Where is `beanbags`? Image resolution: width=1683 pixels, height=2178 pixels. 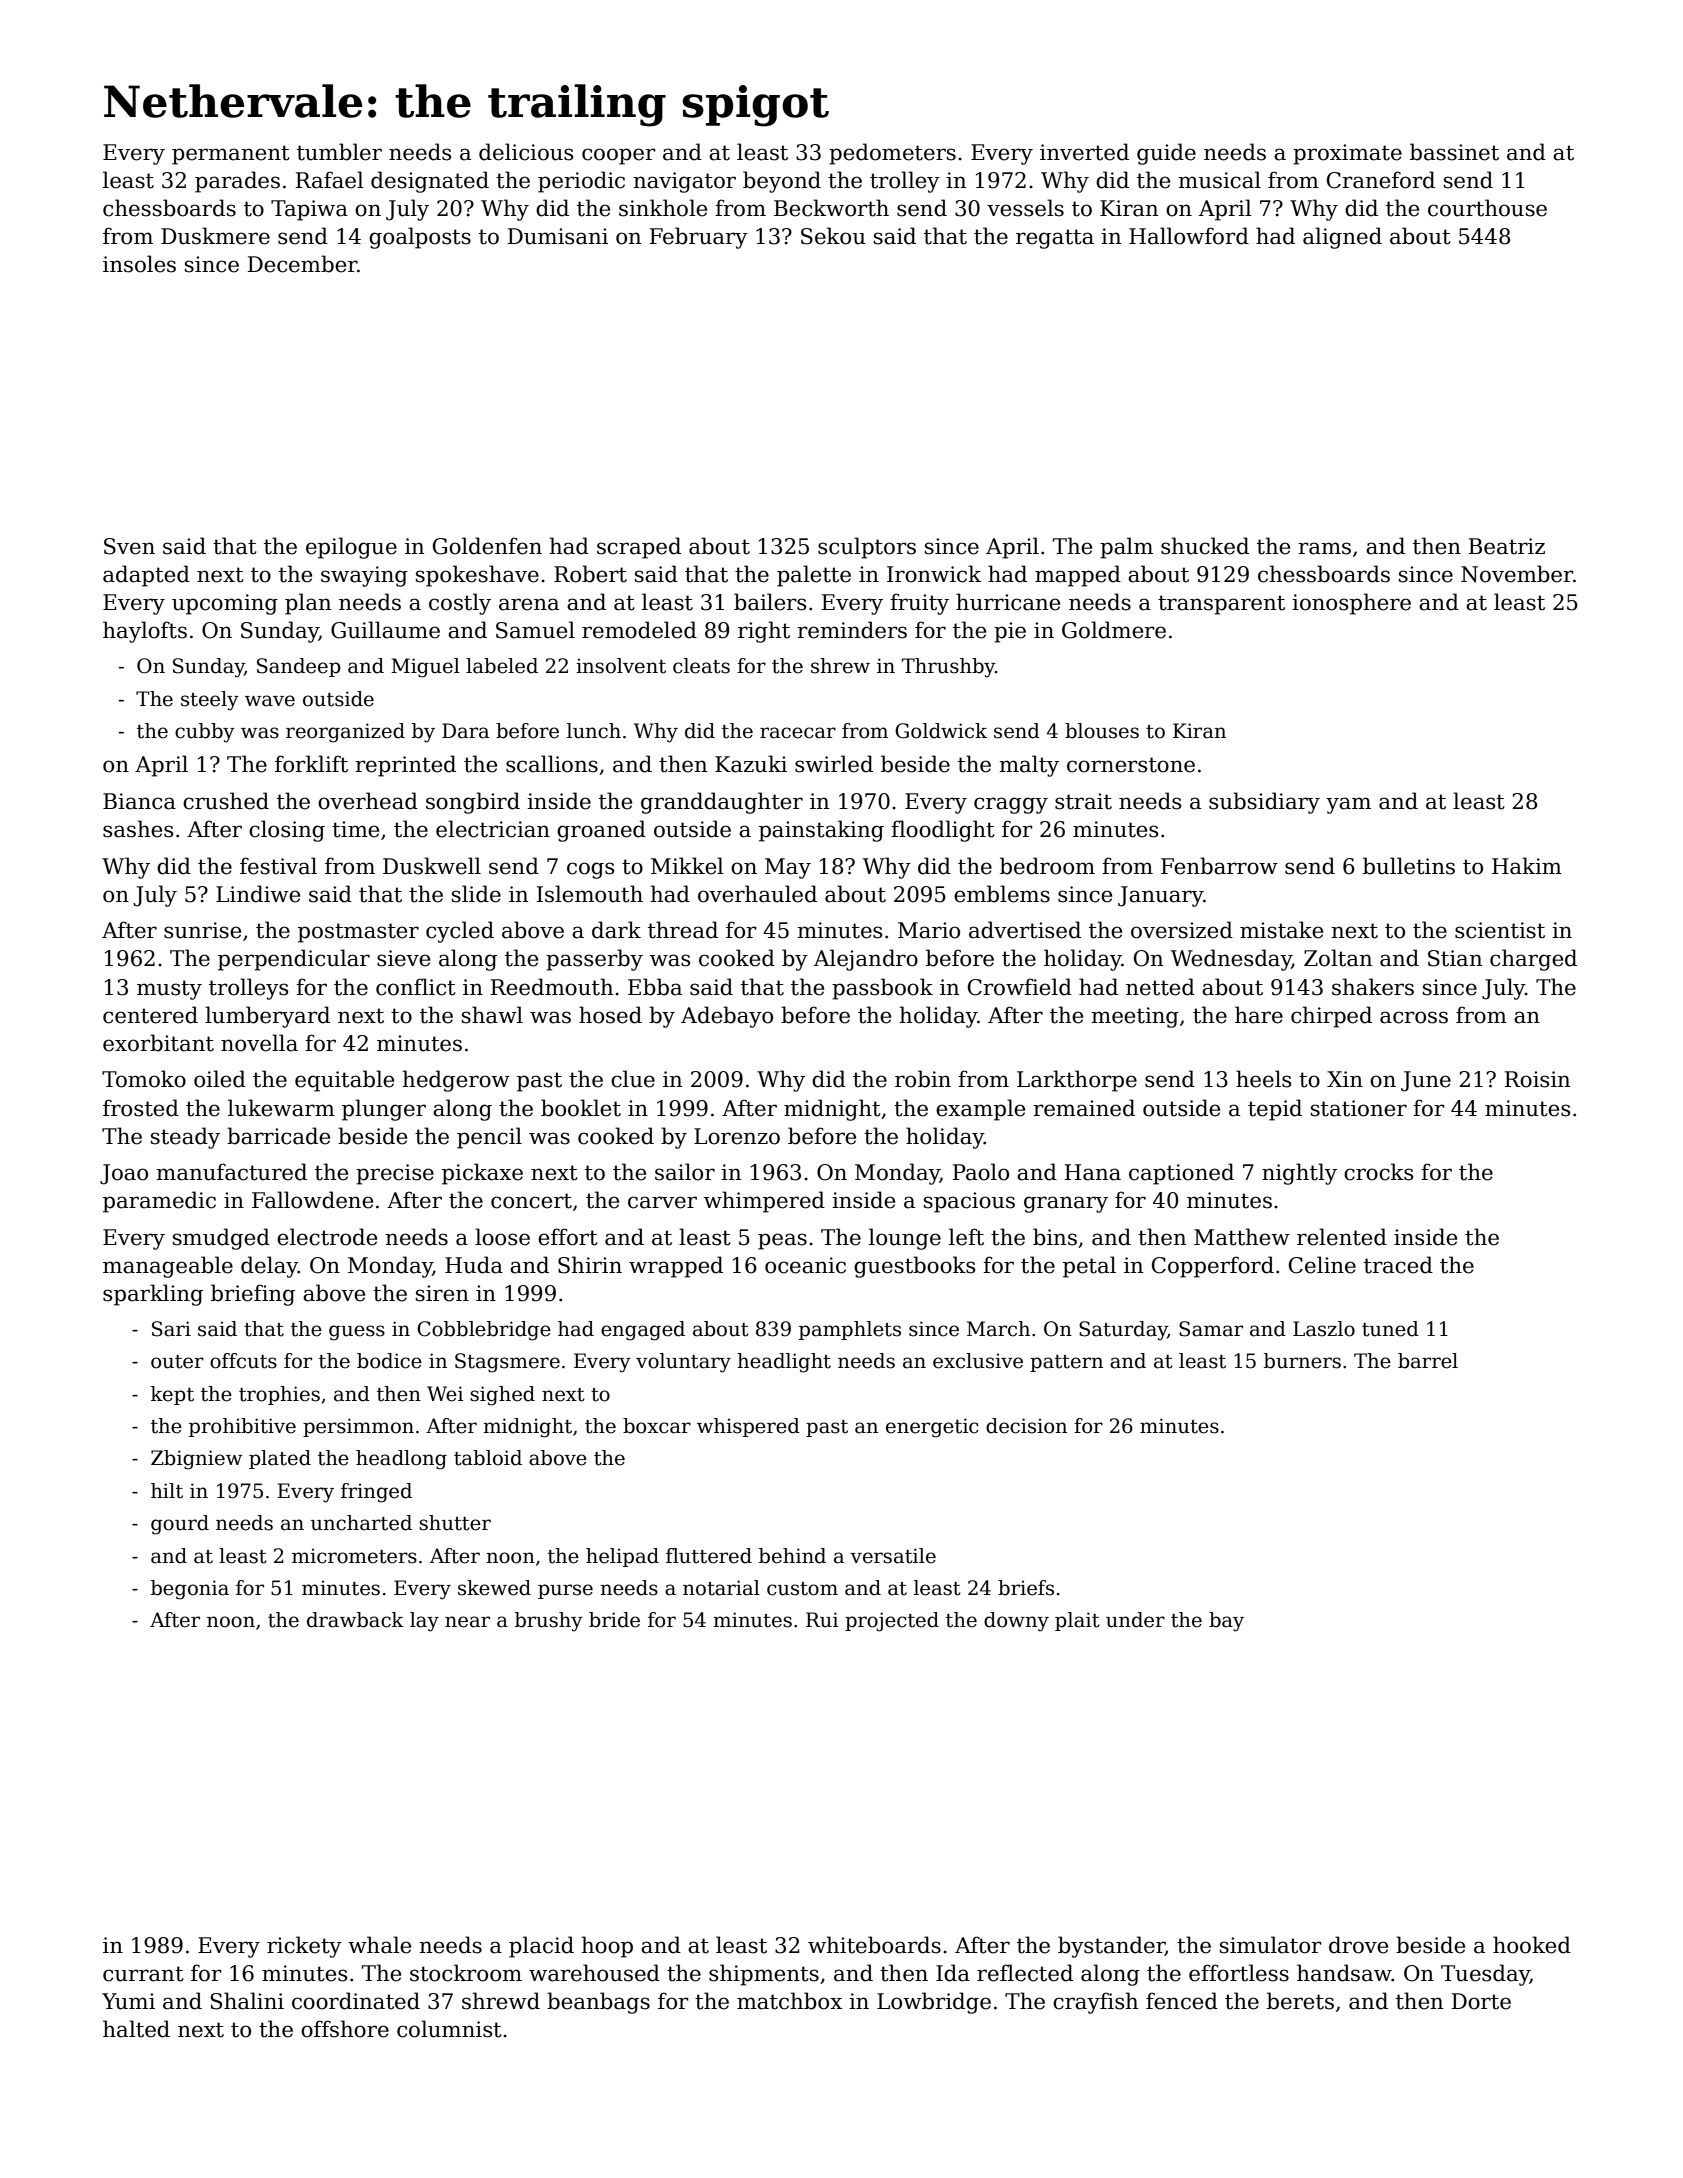
beanbags is located at coordinates (598, 2003).
